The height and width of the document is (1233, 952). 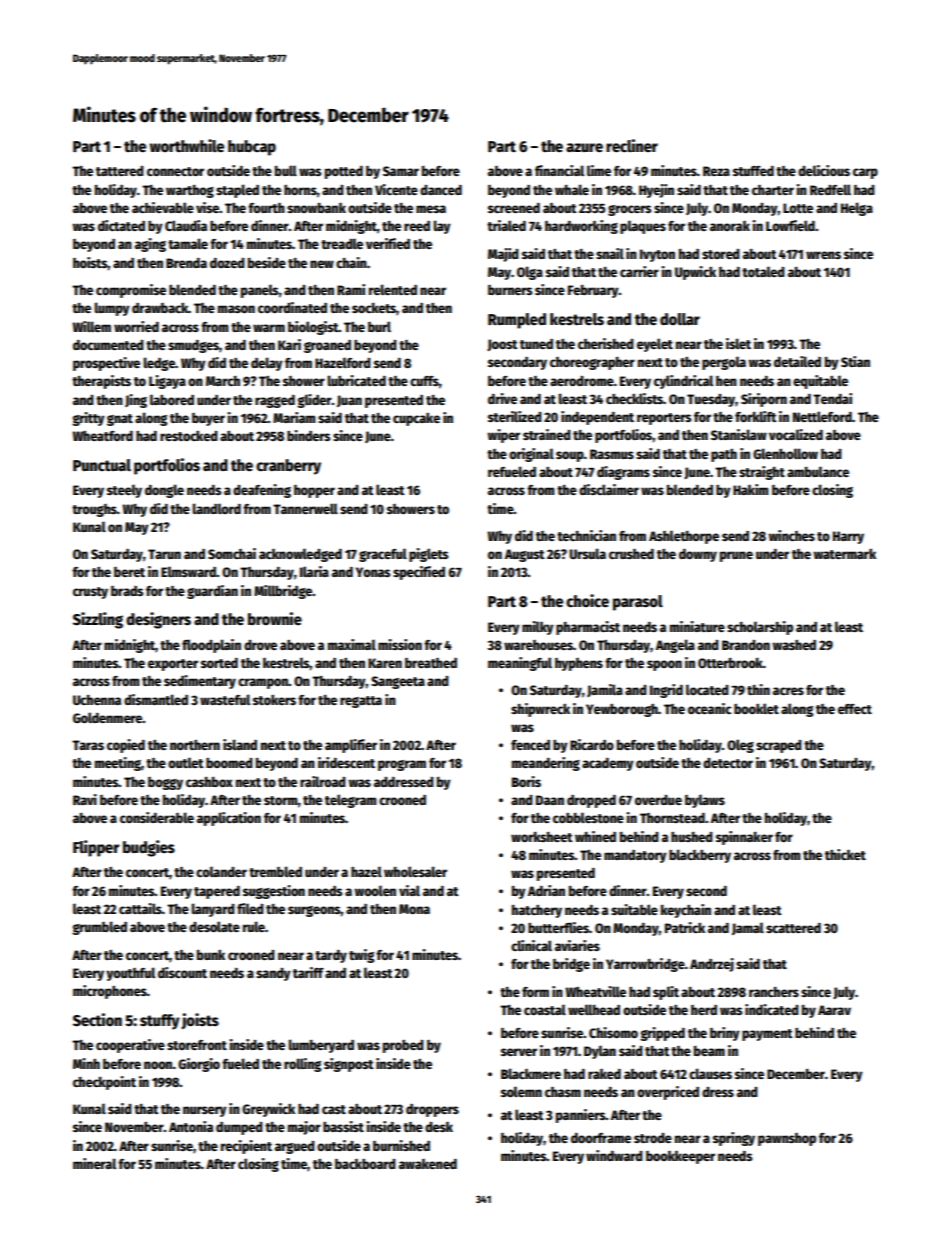 I want to click on Angela, so click(x=675, y=646).
